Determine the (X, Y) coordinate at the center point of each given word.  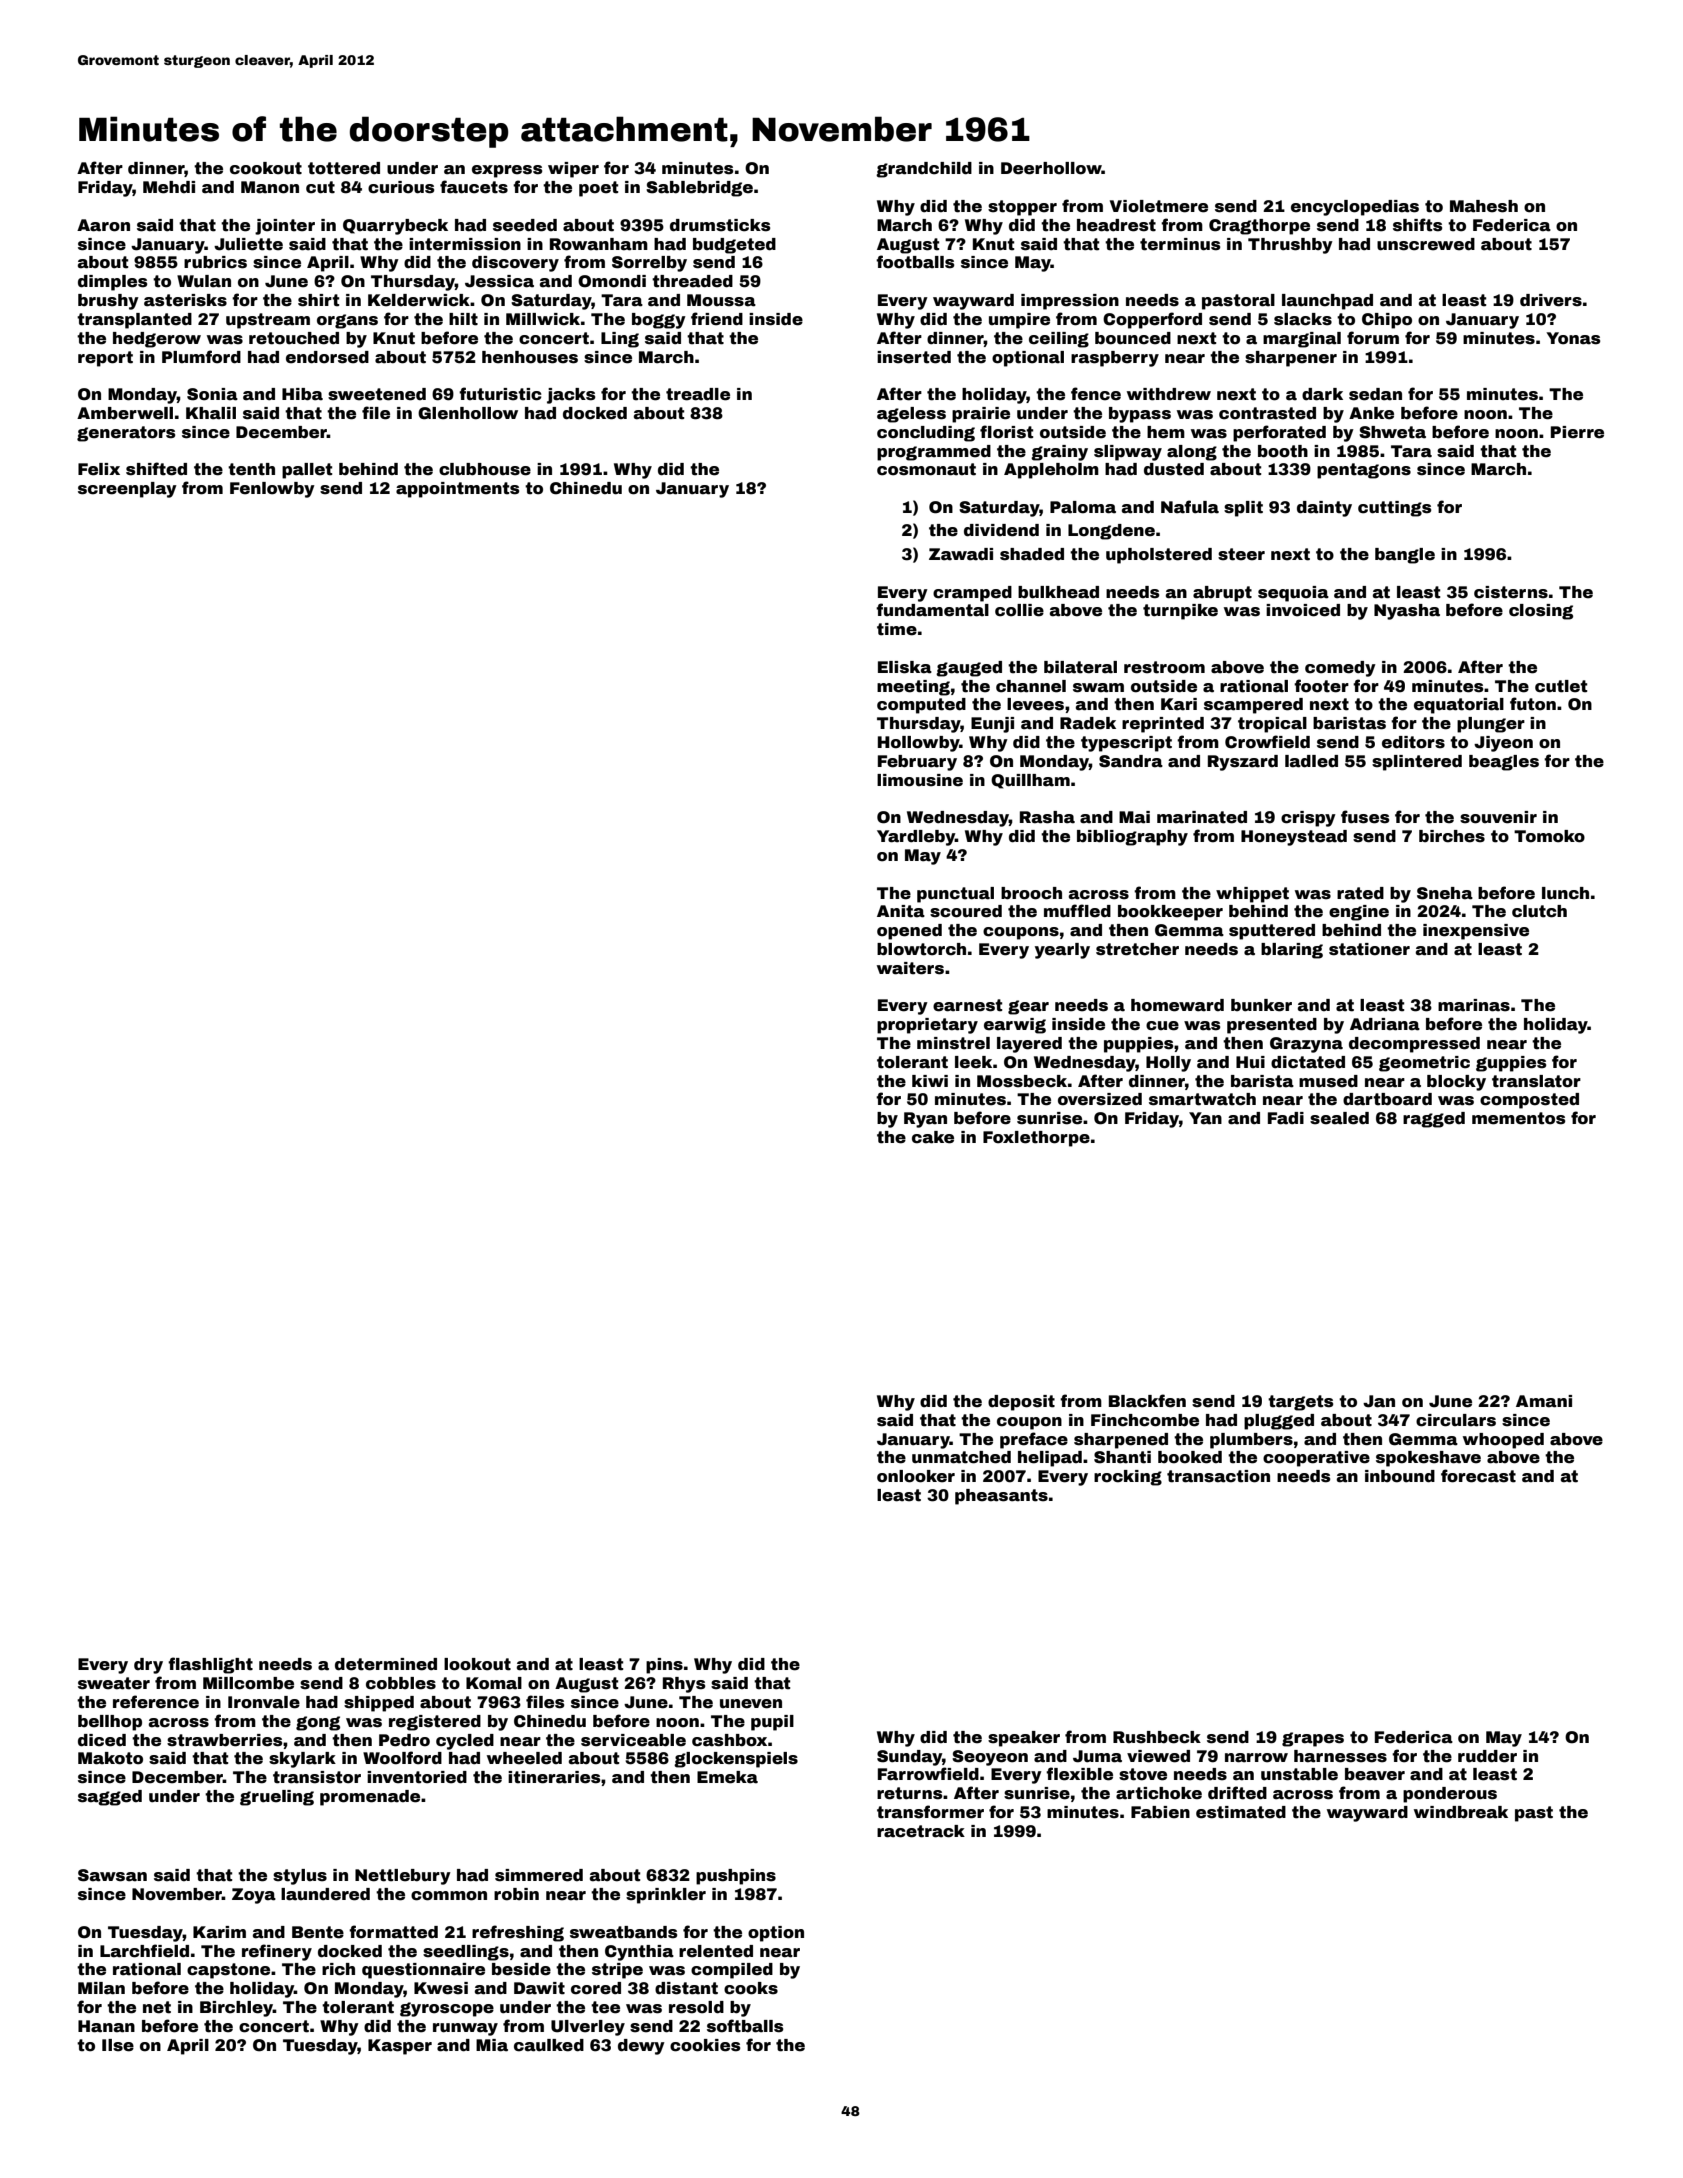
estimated (1241, 1812)
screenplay (127, 490)
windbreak (1461, 1812)
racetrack (921, 1831)
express (507, 171)
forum (1373, 338)
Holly (1168, 1064)
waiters (910, 968)
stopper (1022, 208)
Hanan (106, 2026)
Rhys (684, 1685)
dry (148, 1666)
